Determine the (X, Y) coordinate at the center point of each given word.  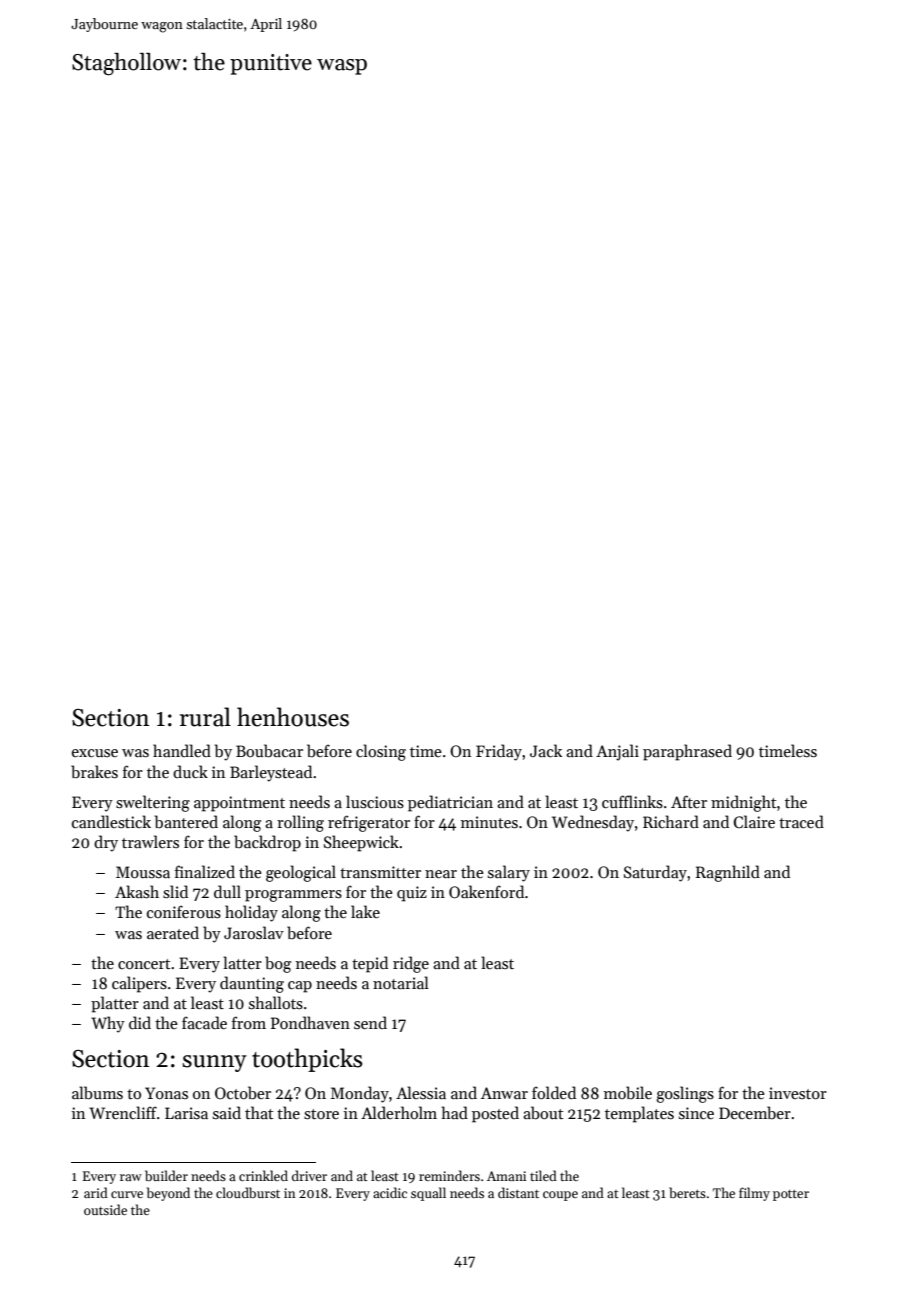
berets (687, 1192)
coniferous (184, 912)
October (243, 1093)
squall (428, 1194)
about (543, 1113)
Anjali (617, 752)
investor (798, 1093)
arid (96, 1192)
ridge (411, 964)
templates (639, 1114)
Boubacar (269, 751)
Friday (499, 752)
